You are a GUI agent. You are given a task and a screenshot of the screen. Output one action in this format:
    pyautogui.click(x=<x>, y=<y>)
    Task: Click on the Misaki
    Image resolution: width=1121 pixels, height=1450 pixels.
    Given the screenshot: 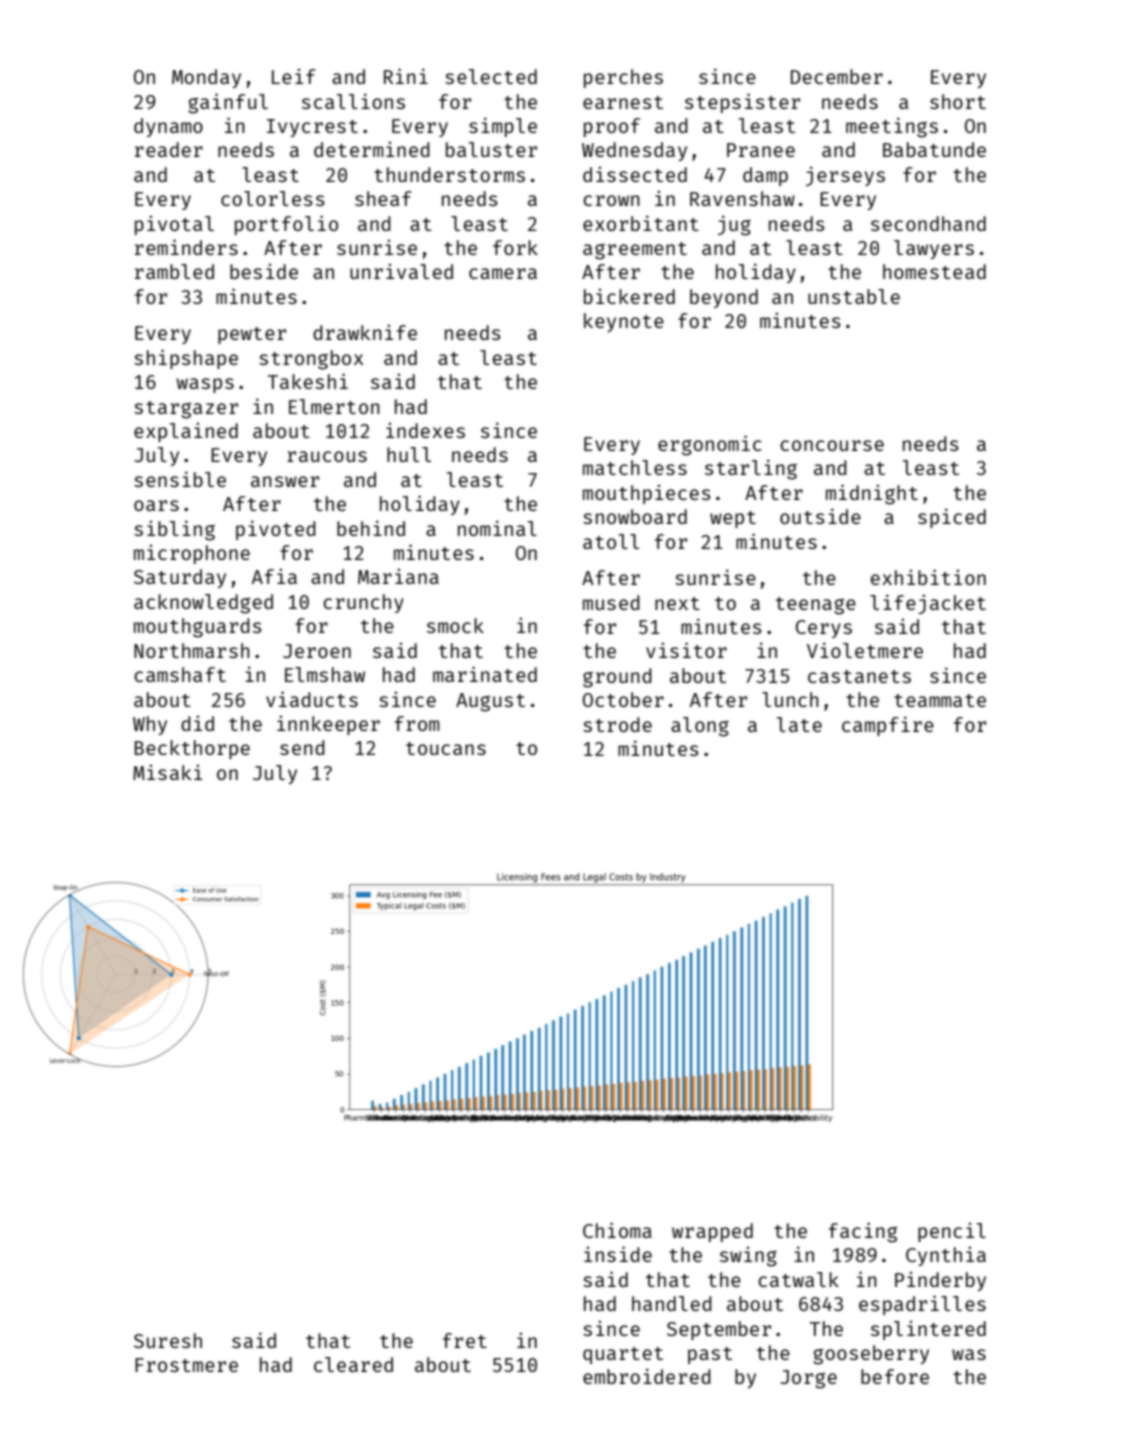 What is the action you would take?
    pyautogui.click(x=167, y=772)
